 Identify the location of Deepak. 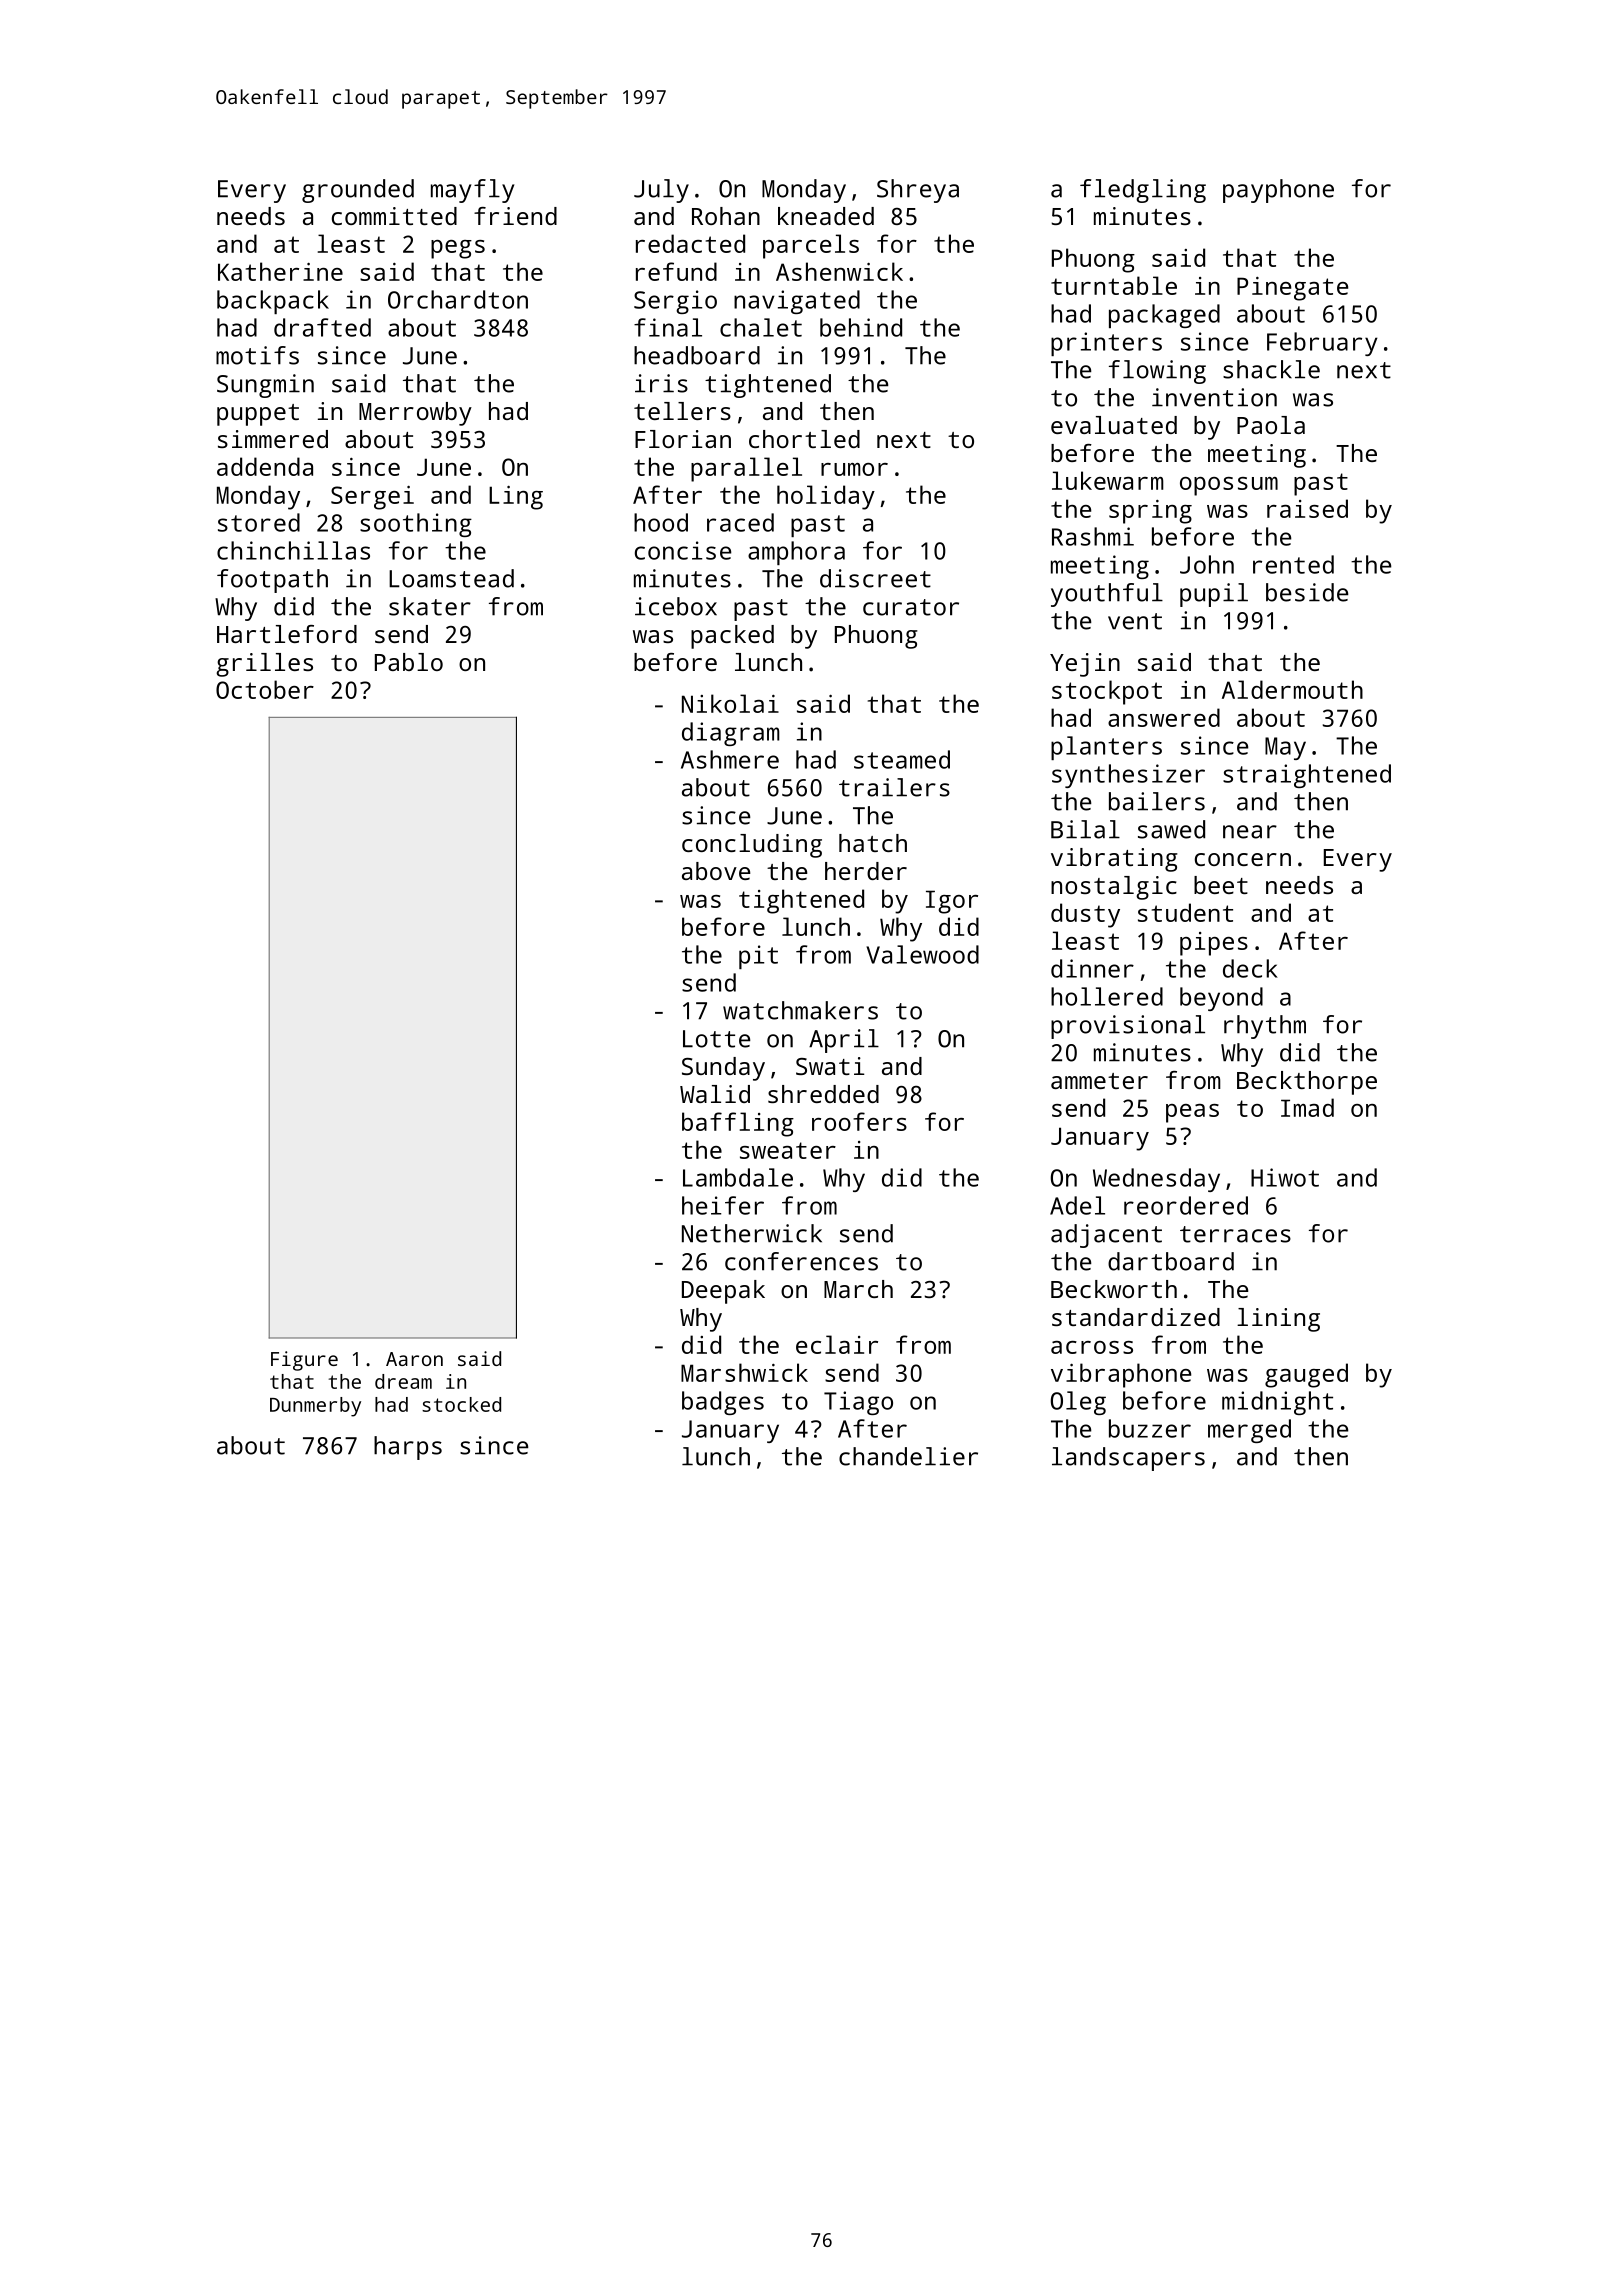
(723, 1292).
